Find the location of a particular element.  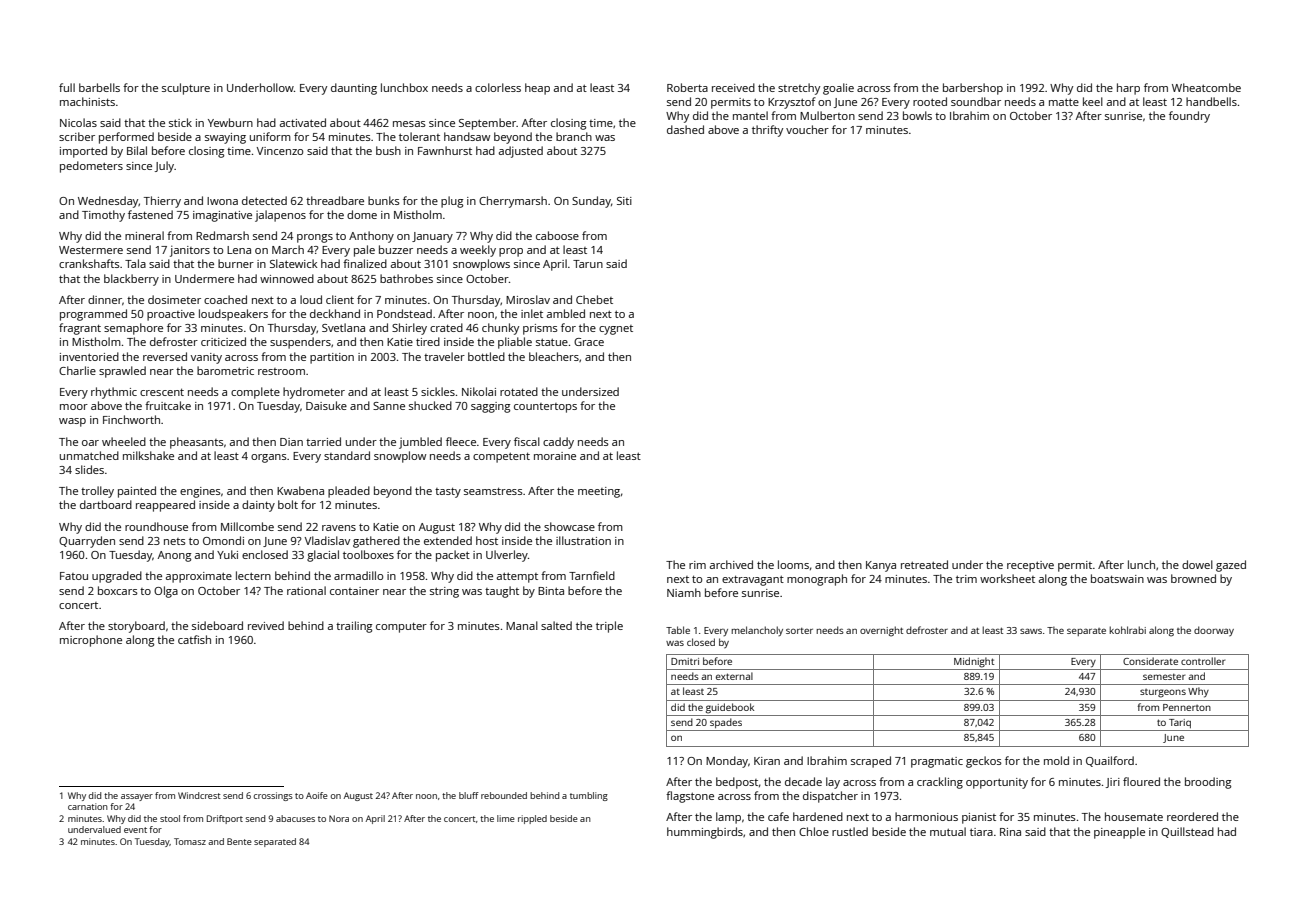

countertops is located at coordinates (545, 408).
